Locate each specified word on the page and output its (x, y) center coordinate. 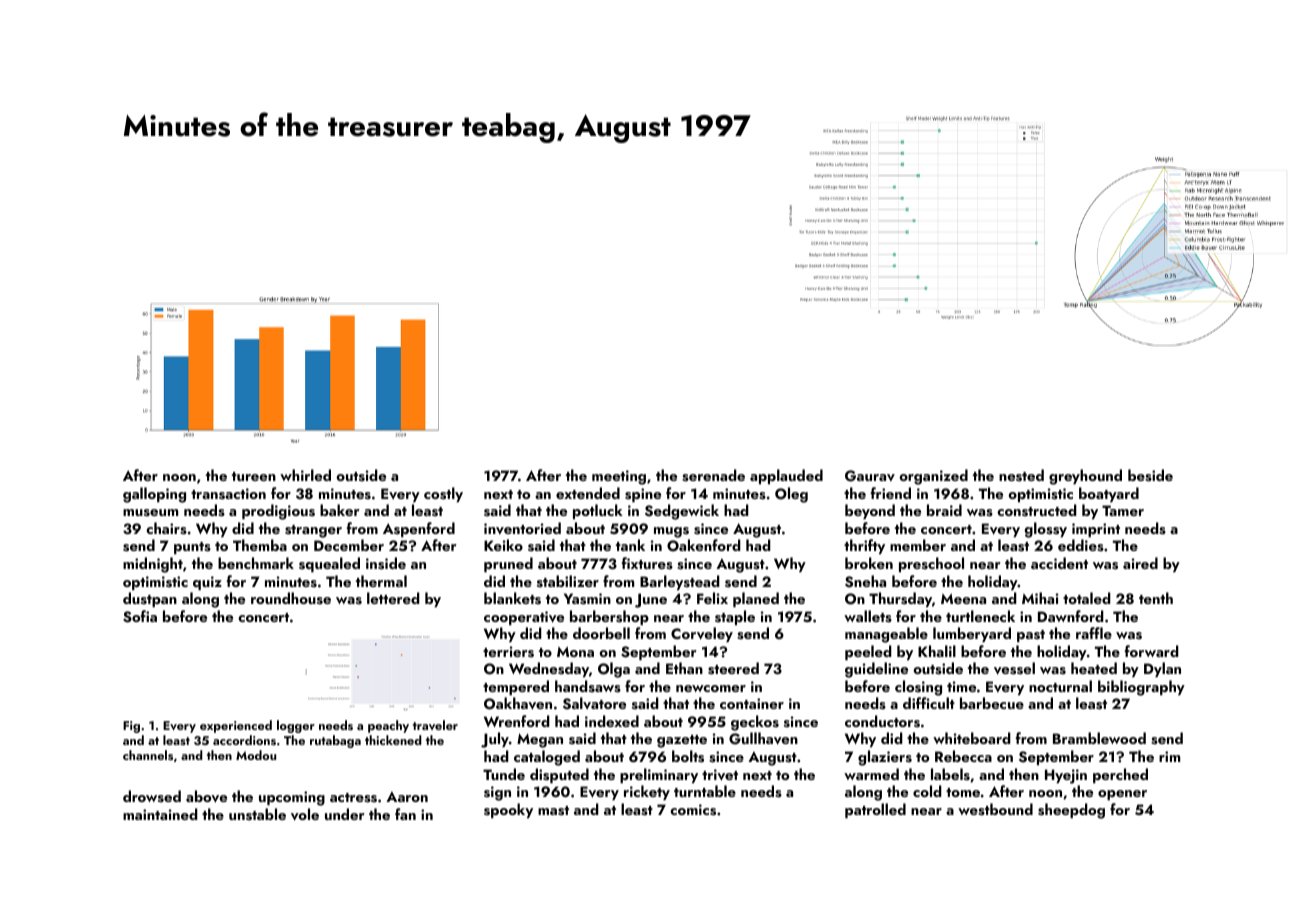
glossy (1045, 530)
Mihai (1040, 598)
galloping (154, 495)
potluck (598, 511)
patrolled (875, 810)
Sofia (140, 616)
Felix (712, 598)
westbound (995, 809)
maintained (160, 814)
